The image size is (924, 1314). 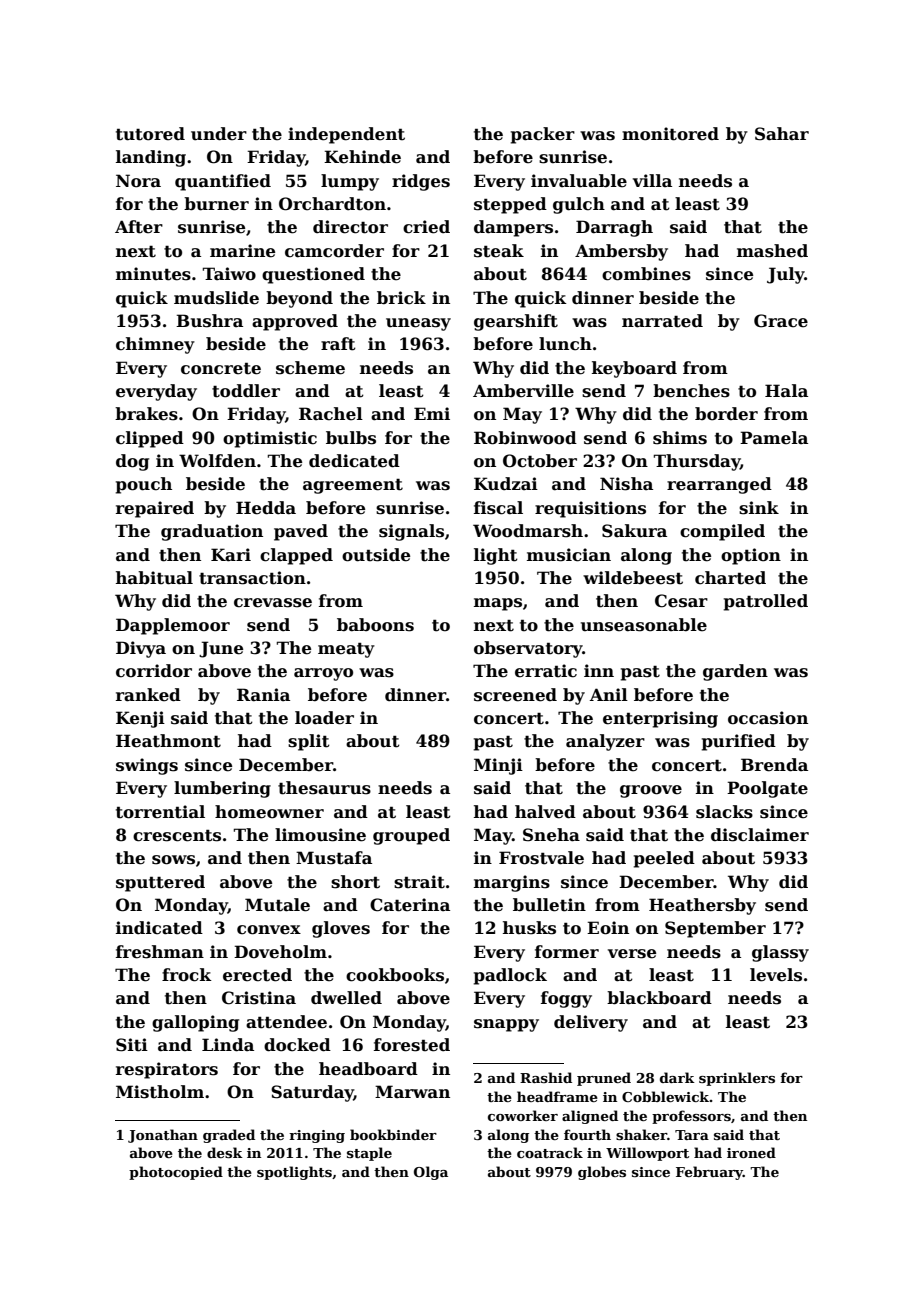 What do you see at coordinates (269, 812) in the image?
I see `homeowner` at bounding box center [269, 812].
